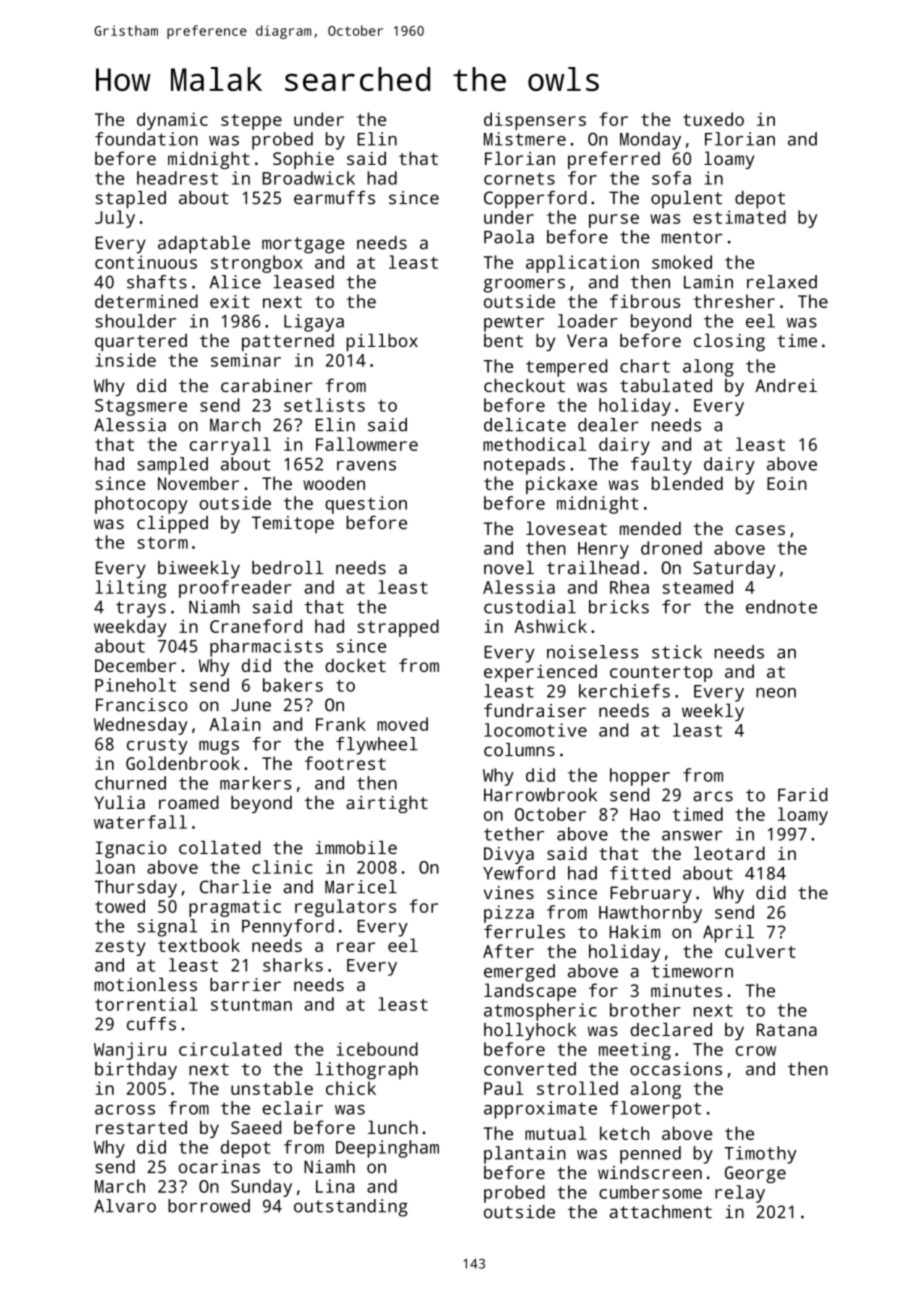 The image size is (924, 1308). What do you see at coordinates (692, 237) in the screenshot?
I see `mentor` at bounding box center [692, 237].
